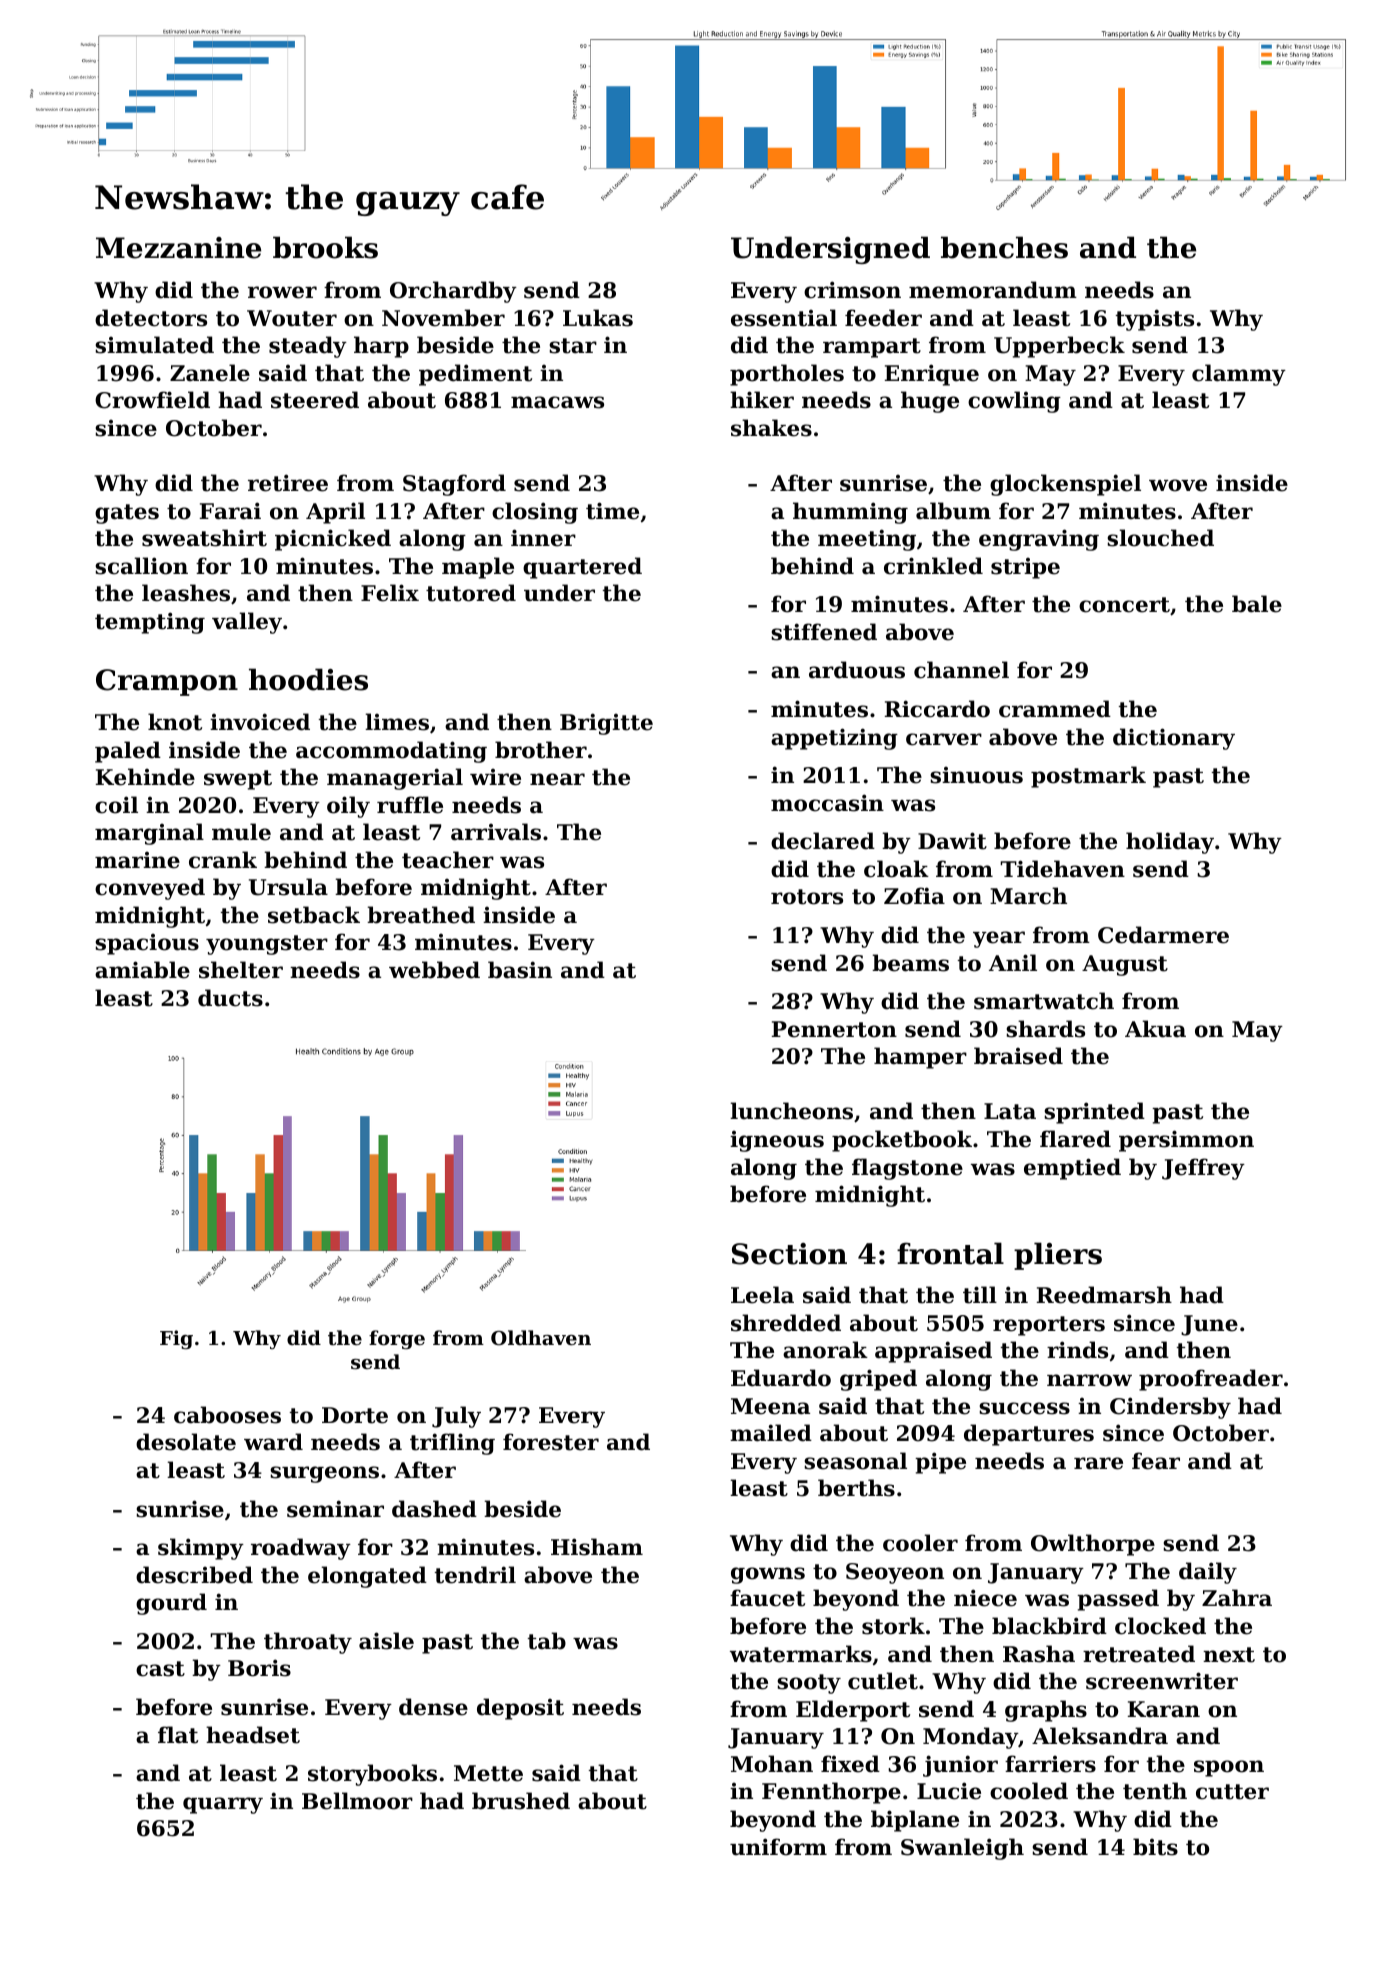 The width and height of the screenshot is (1386, 1969). Describe the element at coordinates (325, 247) in the screenshot. I see `brooks` at that location.
